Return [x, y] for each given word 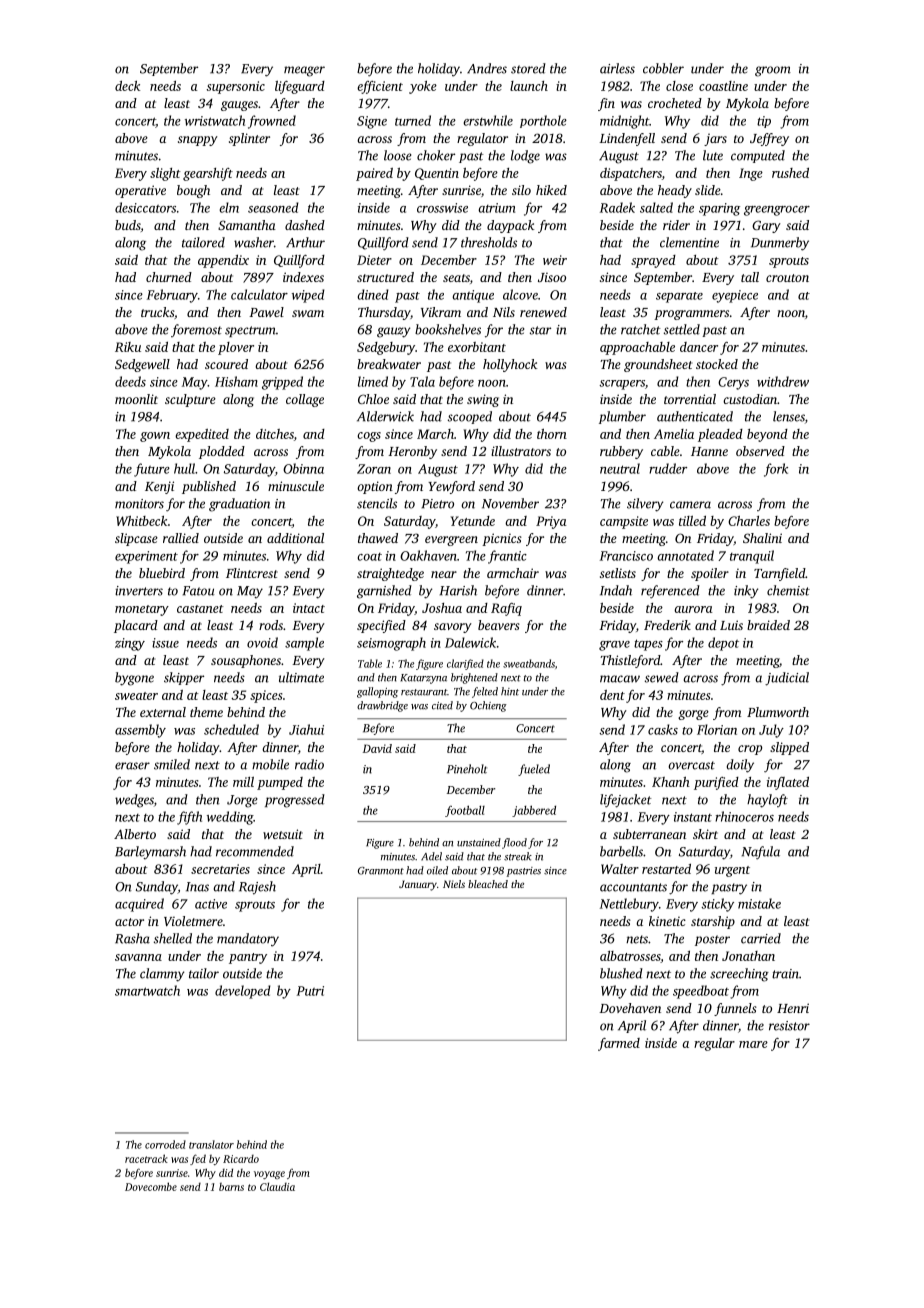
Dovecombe [151, 1186]
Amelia [674, 434]
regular [714, 1044]
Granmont [381, 871]
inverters [139, 591]
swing [483, 400]
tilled [692, 521]
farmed [619, 1044]
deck [127, 86]
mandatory [248, 940]
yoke [423, 87]
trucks [157, 312]
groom [773, 71]
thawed [378, 538]
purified [716, 783]
